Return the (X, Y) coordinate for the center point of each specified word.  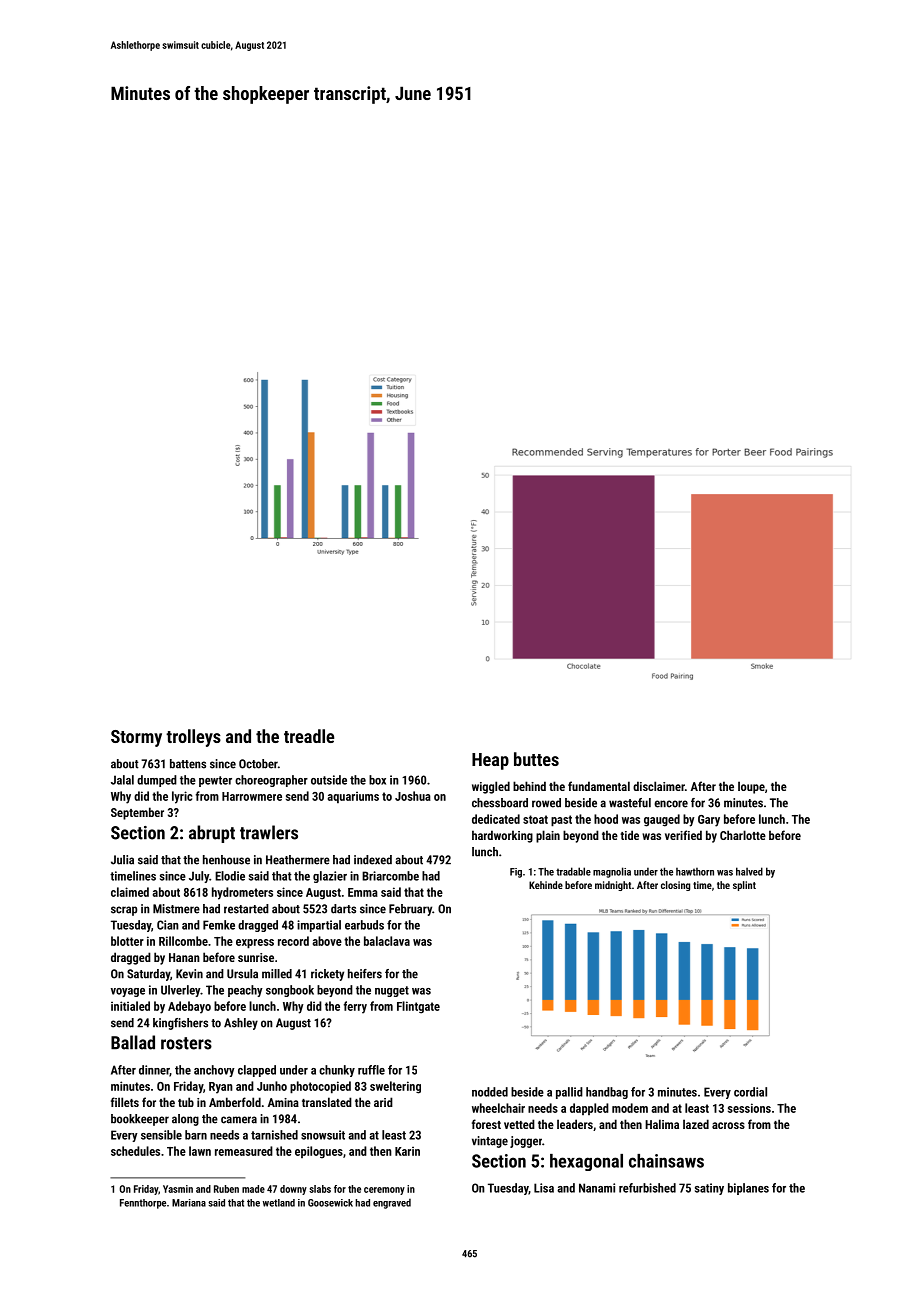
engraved (392, 1203)
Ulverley (180, 991)
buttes (536, 759)
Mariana (189, 1203)
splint (744, 886)
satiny (709, 1189)
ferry (355, 1007)
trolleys (193, 738)
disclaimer (659, 786)
